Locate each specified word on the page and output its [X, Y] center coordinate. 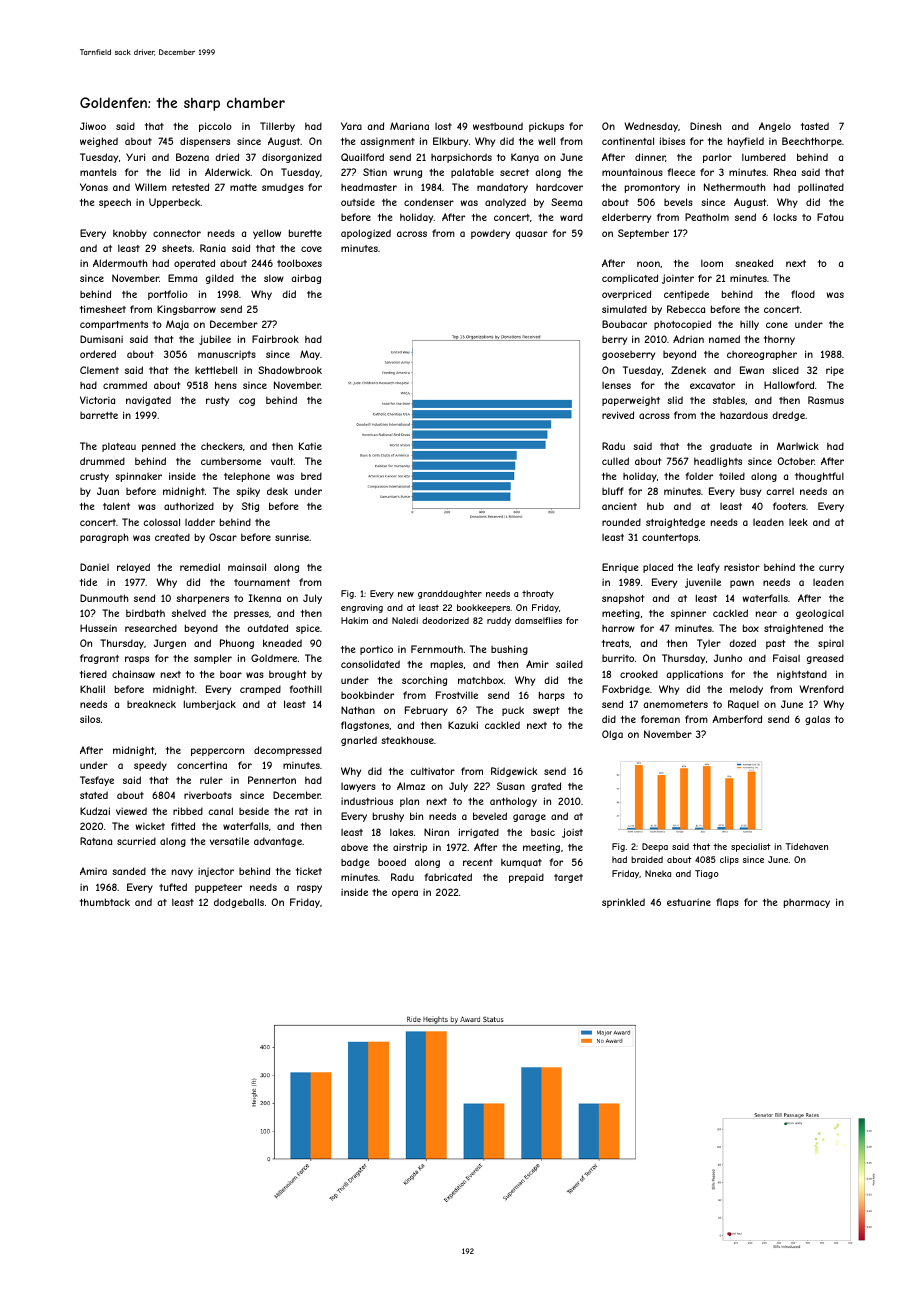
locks [785, 217]
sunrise [292, 537]
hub [655, 506]
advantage [278, 842]
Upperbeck [174, 203]
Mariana [409, 126]
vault [282, 461]
